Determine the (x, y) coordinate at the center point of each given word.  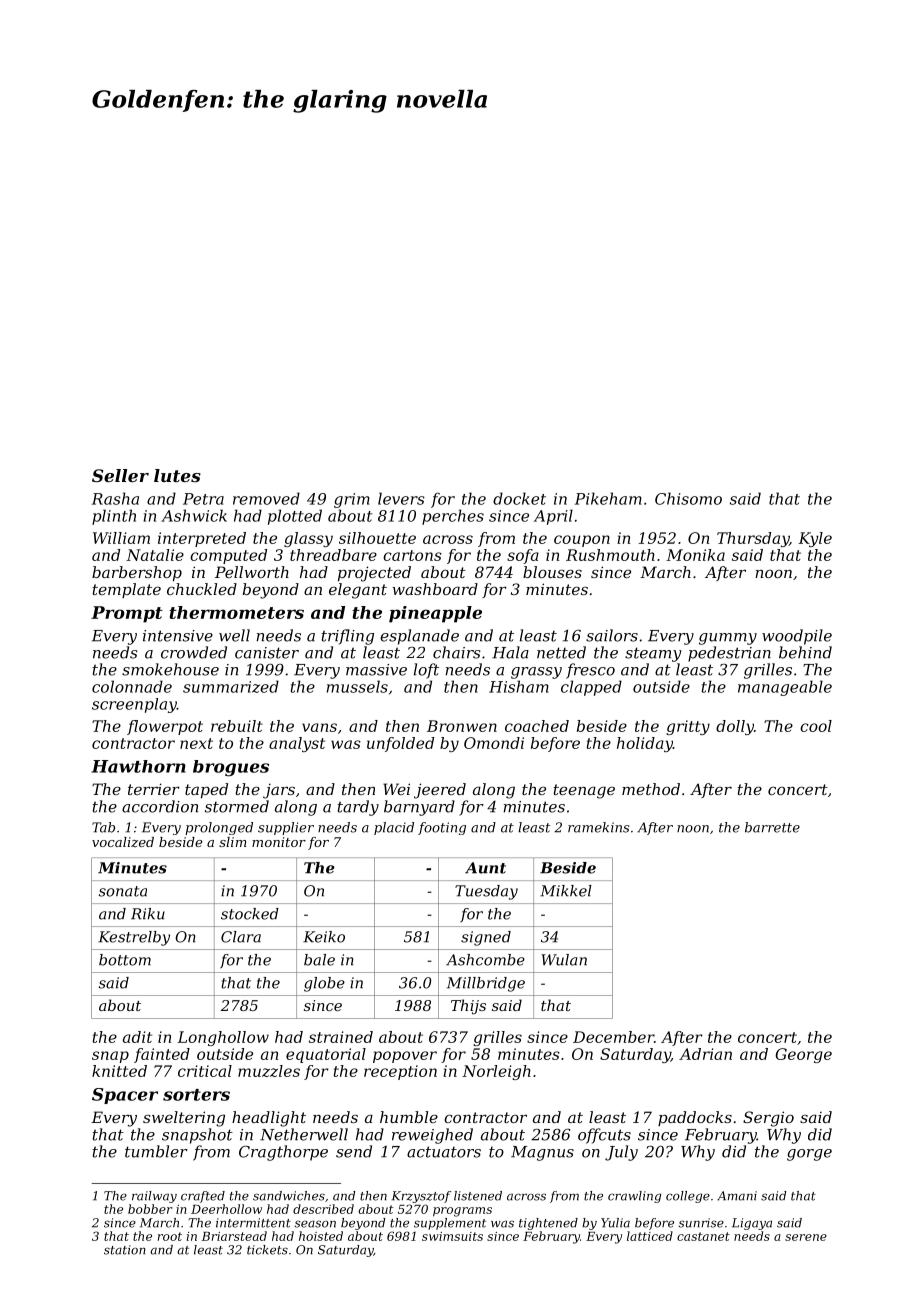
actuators (444, 1152)
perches (453, 517)
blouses (552, 572)
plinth (114, 517)
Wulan (564, 960)
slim (233, 842)
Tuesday (486, 892)
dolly (735, 727)
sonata (123, 891)
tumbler (156, 1151)
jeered (440, 791)
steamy (653, 654)
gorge (809, 1155)
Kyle (815, 539)
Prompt (127, 614)
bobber (150, 1209)
